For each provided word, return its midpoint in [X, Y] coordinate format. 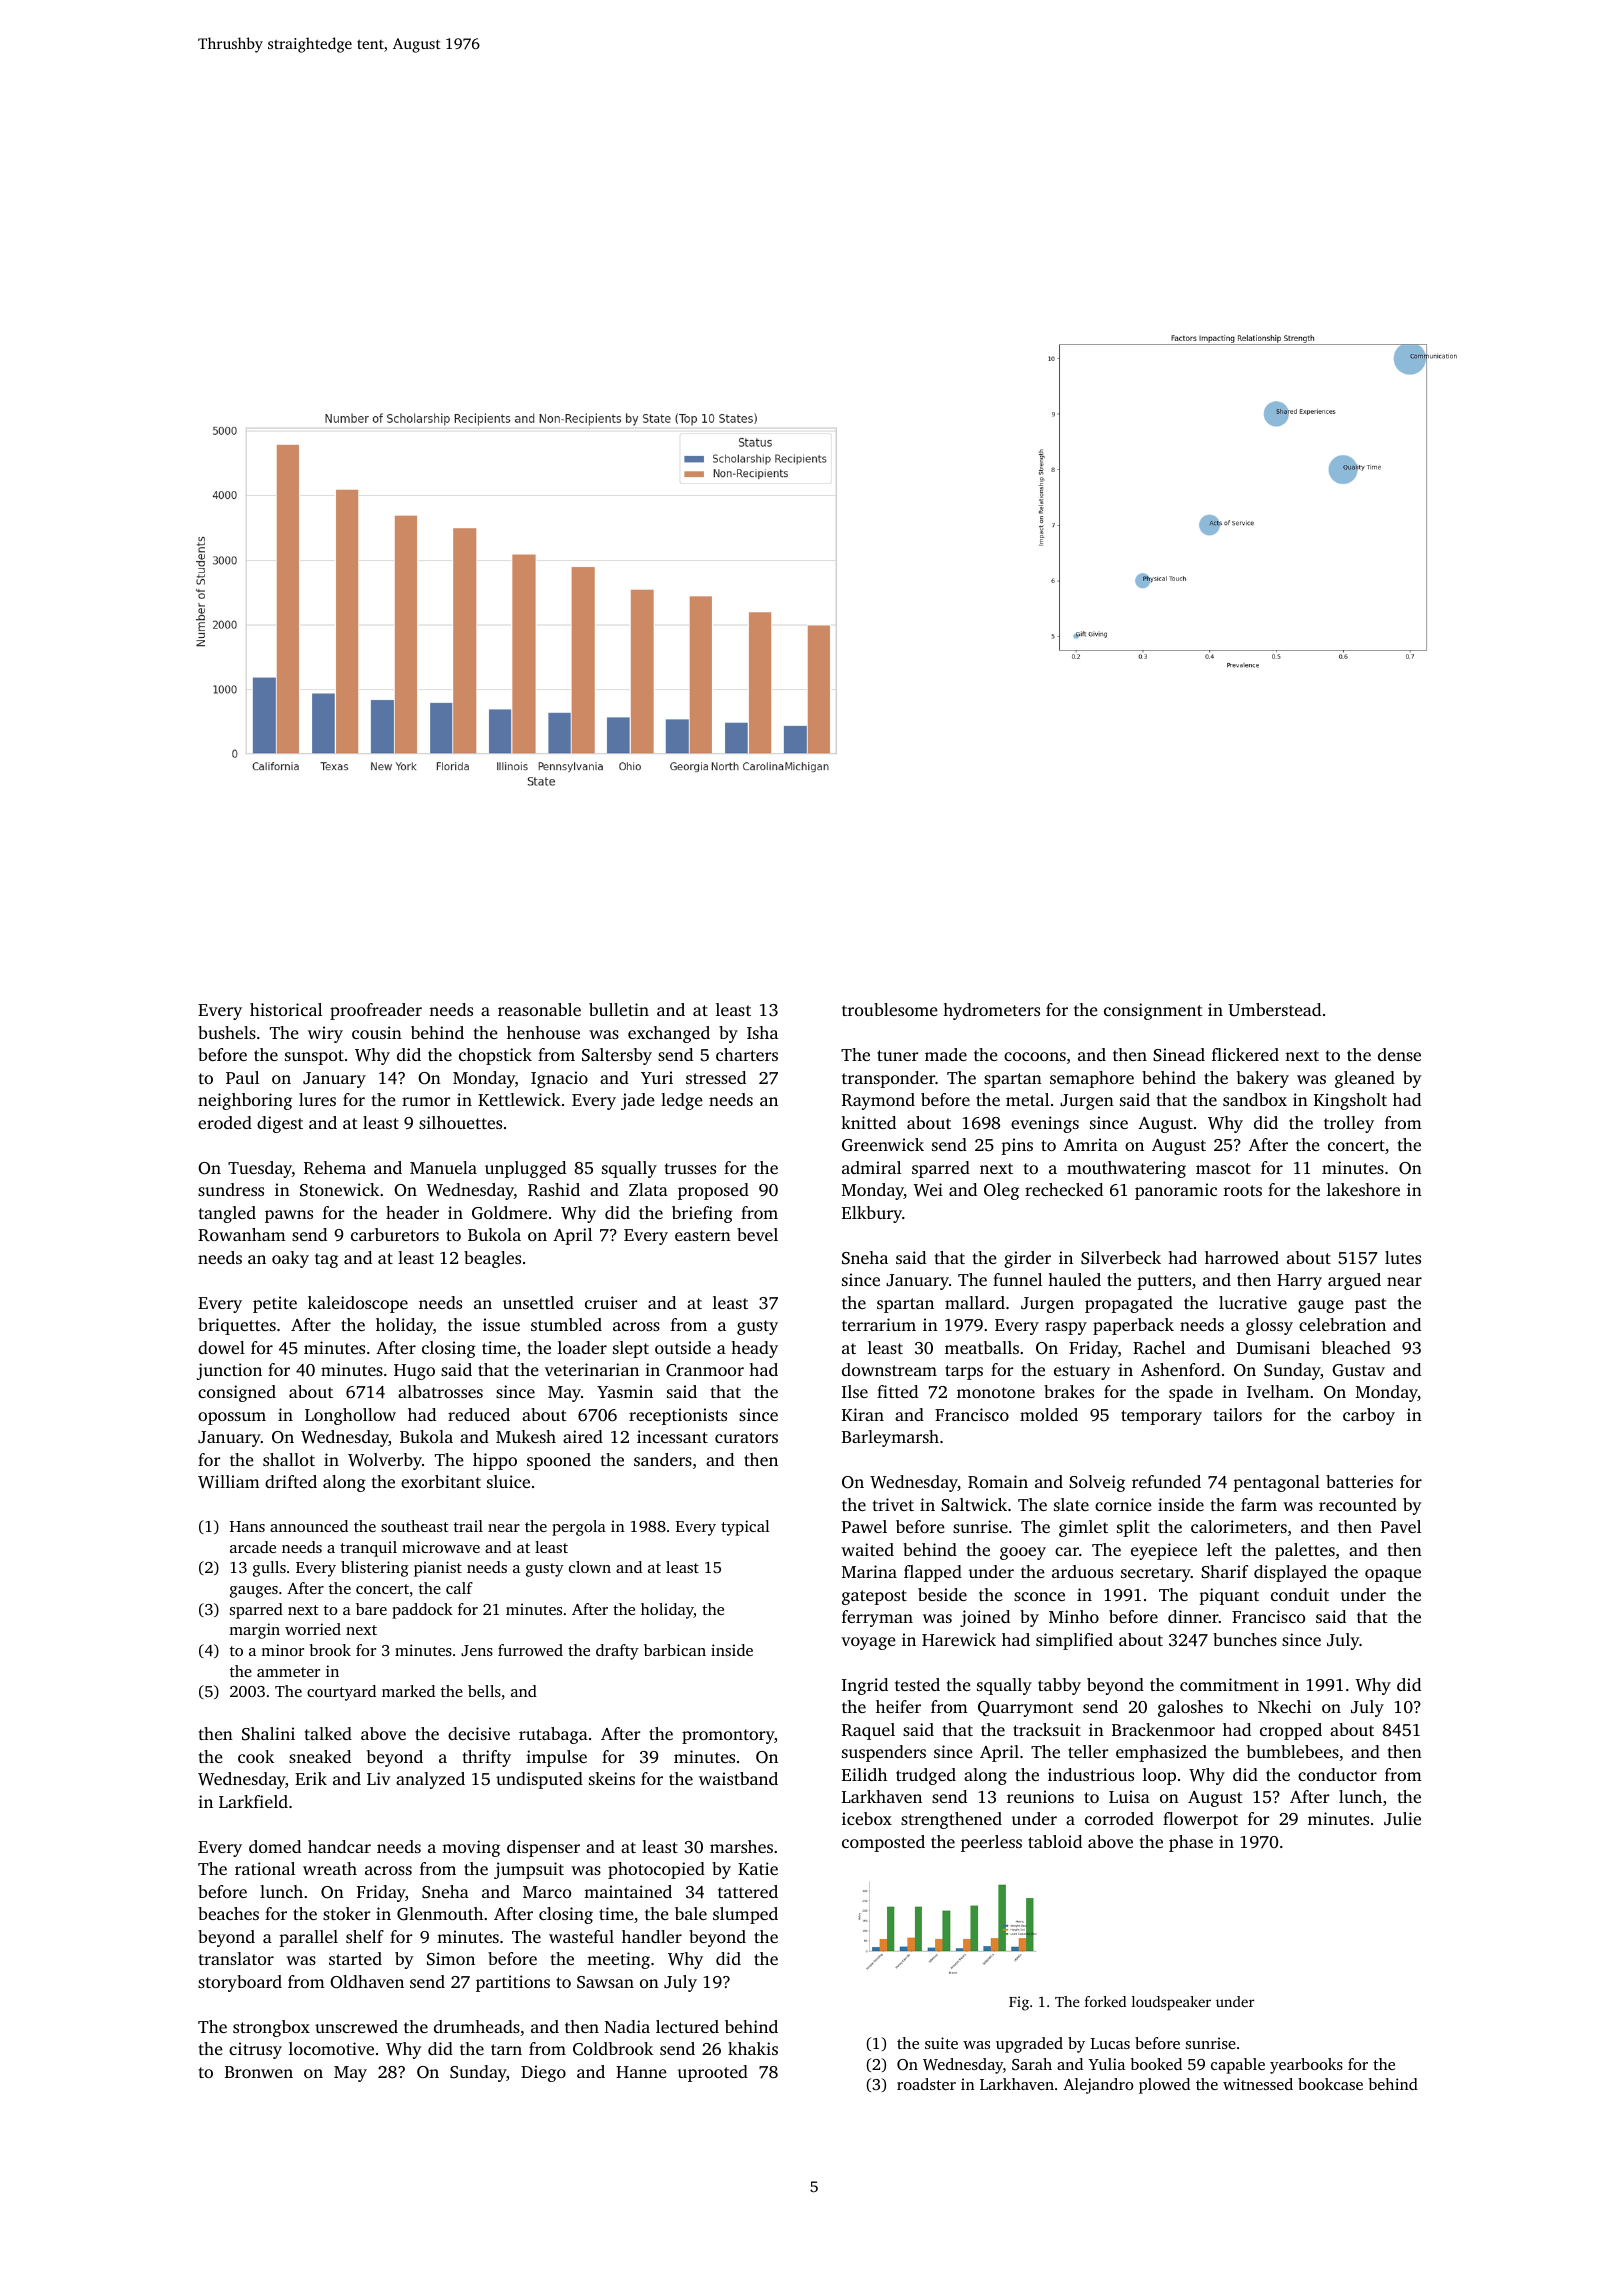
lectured [687, 2026]
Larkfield [253, 1801]
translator [236, 1958]
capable [1238, 2066]
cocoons [1035, 1056]
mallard [975, 1302]
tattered [748, 1891]
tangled [227, 1214]
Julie [1402, 1819]
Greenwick [883, 1145]
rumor [426, 1101]
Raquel [868, 1731]
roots [1243, 1190]
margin [254, 1631]
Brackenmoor [1163, 1729]
